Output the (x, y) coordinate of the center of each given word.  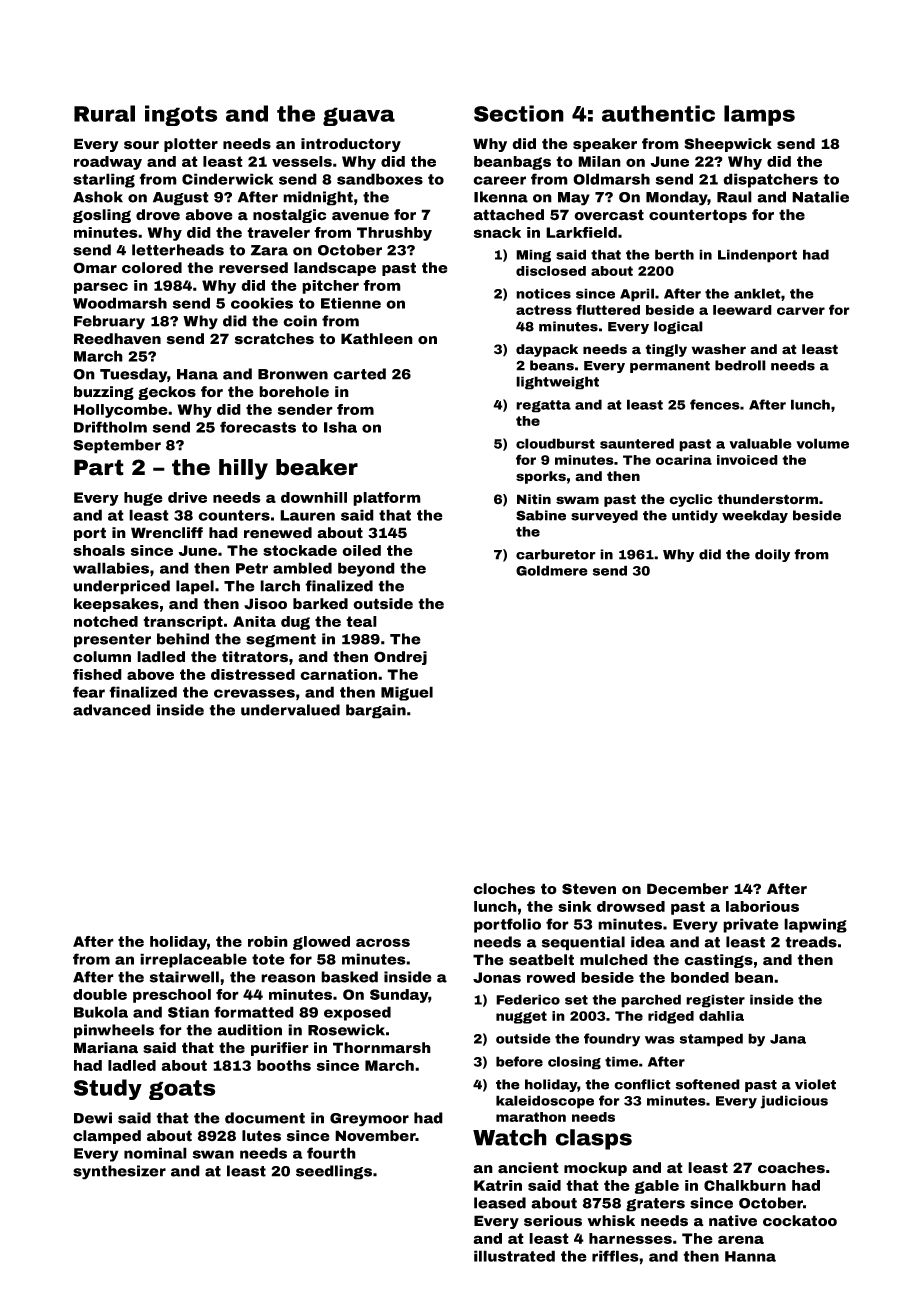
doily (772, 555)
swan (213, 1154)
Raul (734, 197)
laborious (762, 906)
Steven (589, 889)
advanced (112, 710)
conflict (642, 1084)
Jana (788, 1039)
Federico (528, 999)
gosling (102, 216)
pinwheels (114, 1031)
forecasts (258, 427)
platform (387, 499)
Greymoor (369, 1120)
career (499, 180)
